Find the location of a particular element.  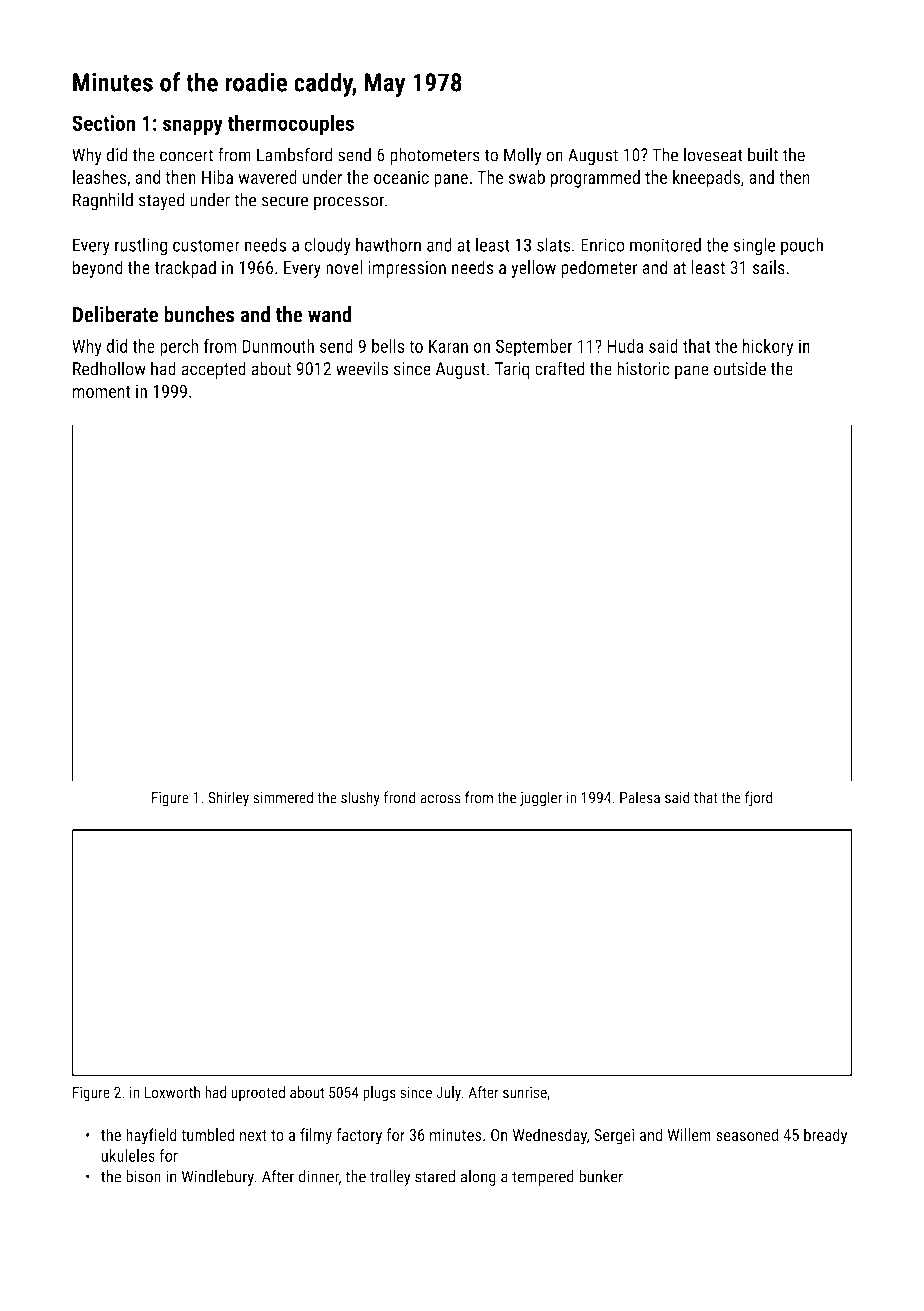

across is located at coordinates (440, 799).
